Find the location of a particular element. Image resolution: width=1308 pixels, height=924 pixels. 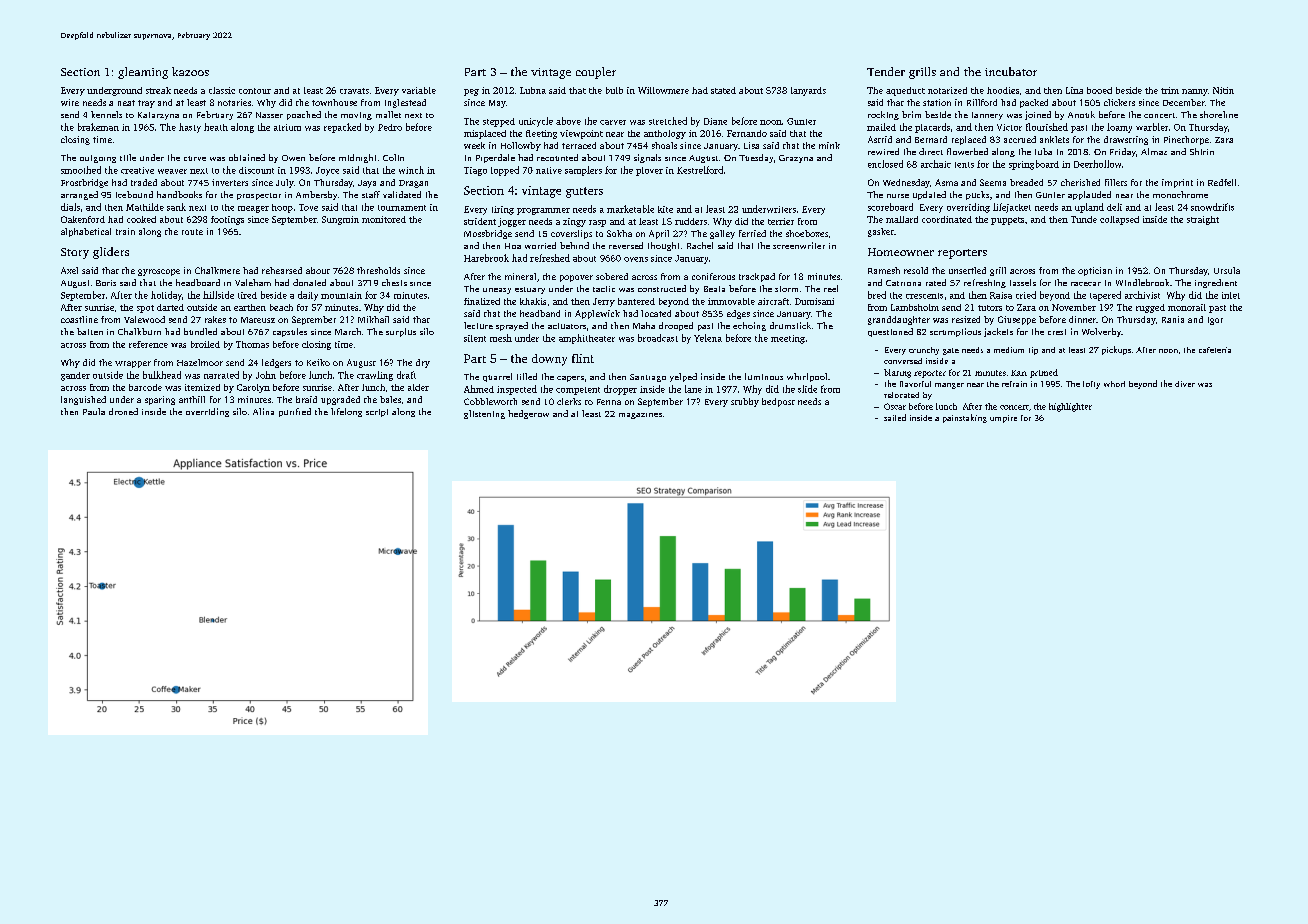

dials is located at coordinates (70, 207).
